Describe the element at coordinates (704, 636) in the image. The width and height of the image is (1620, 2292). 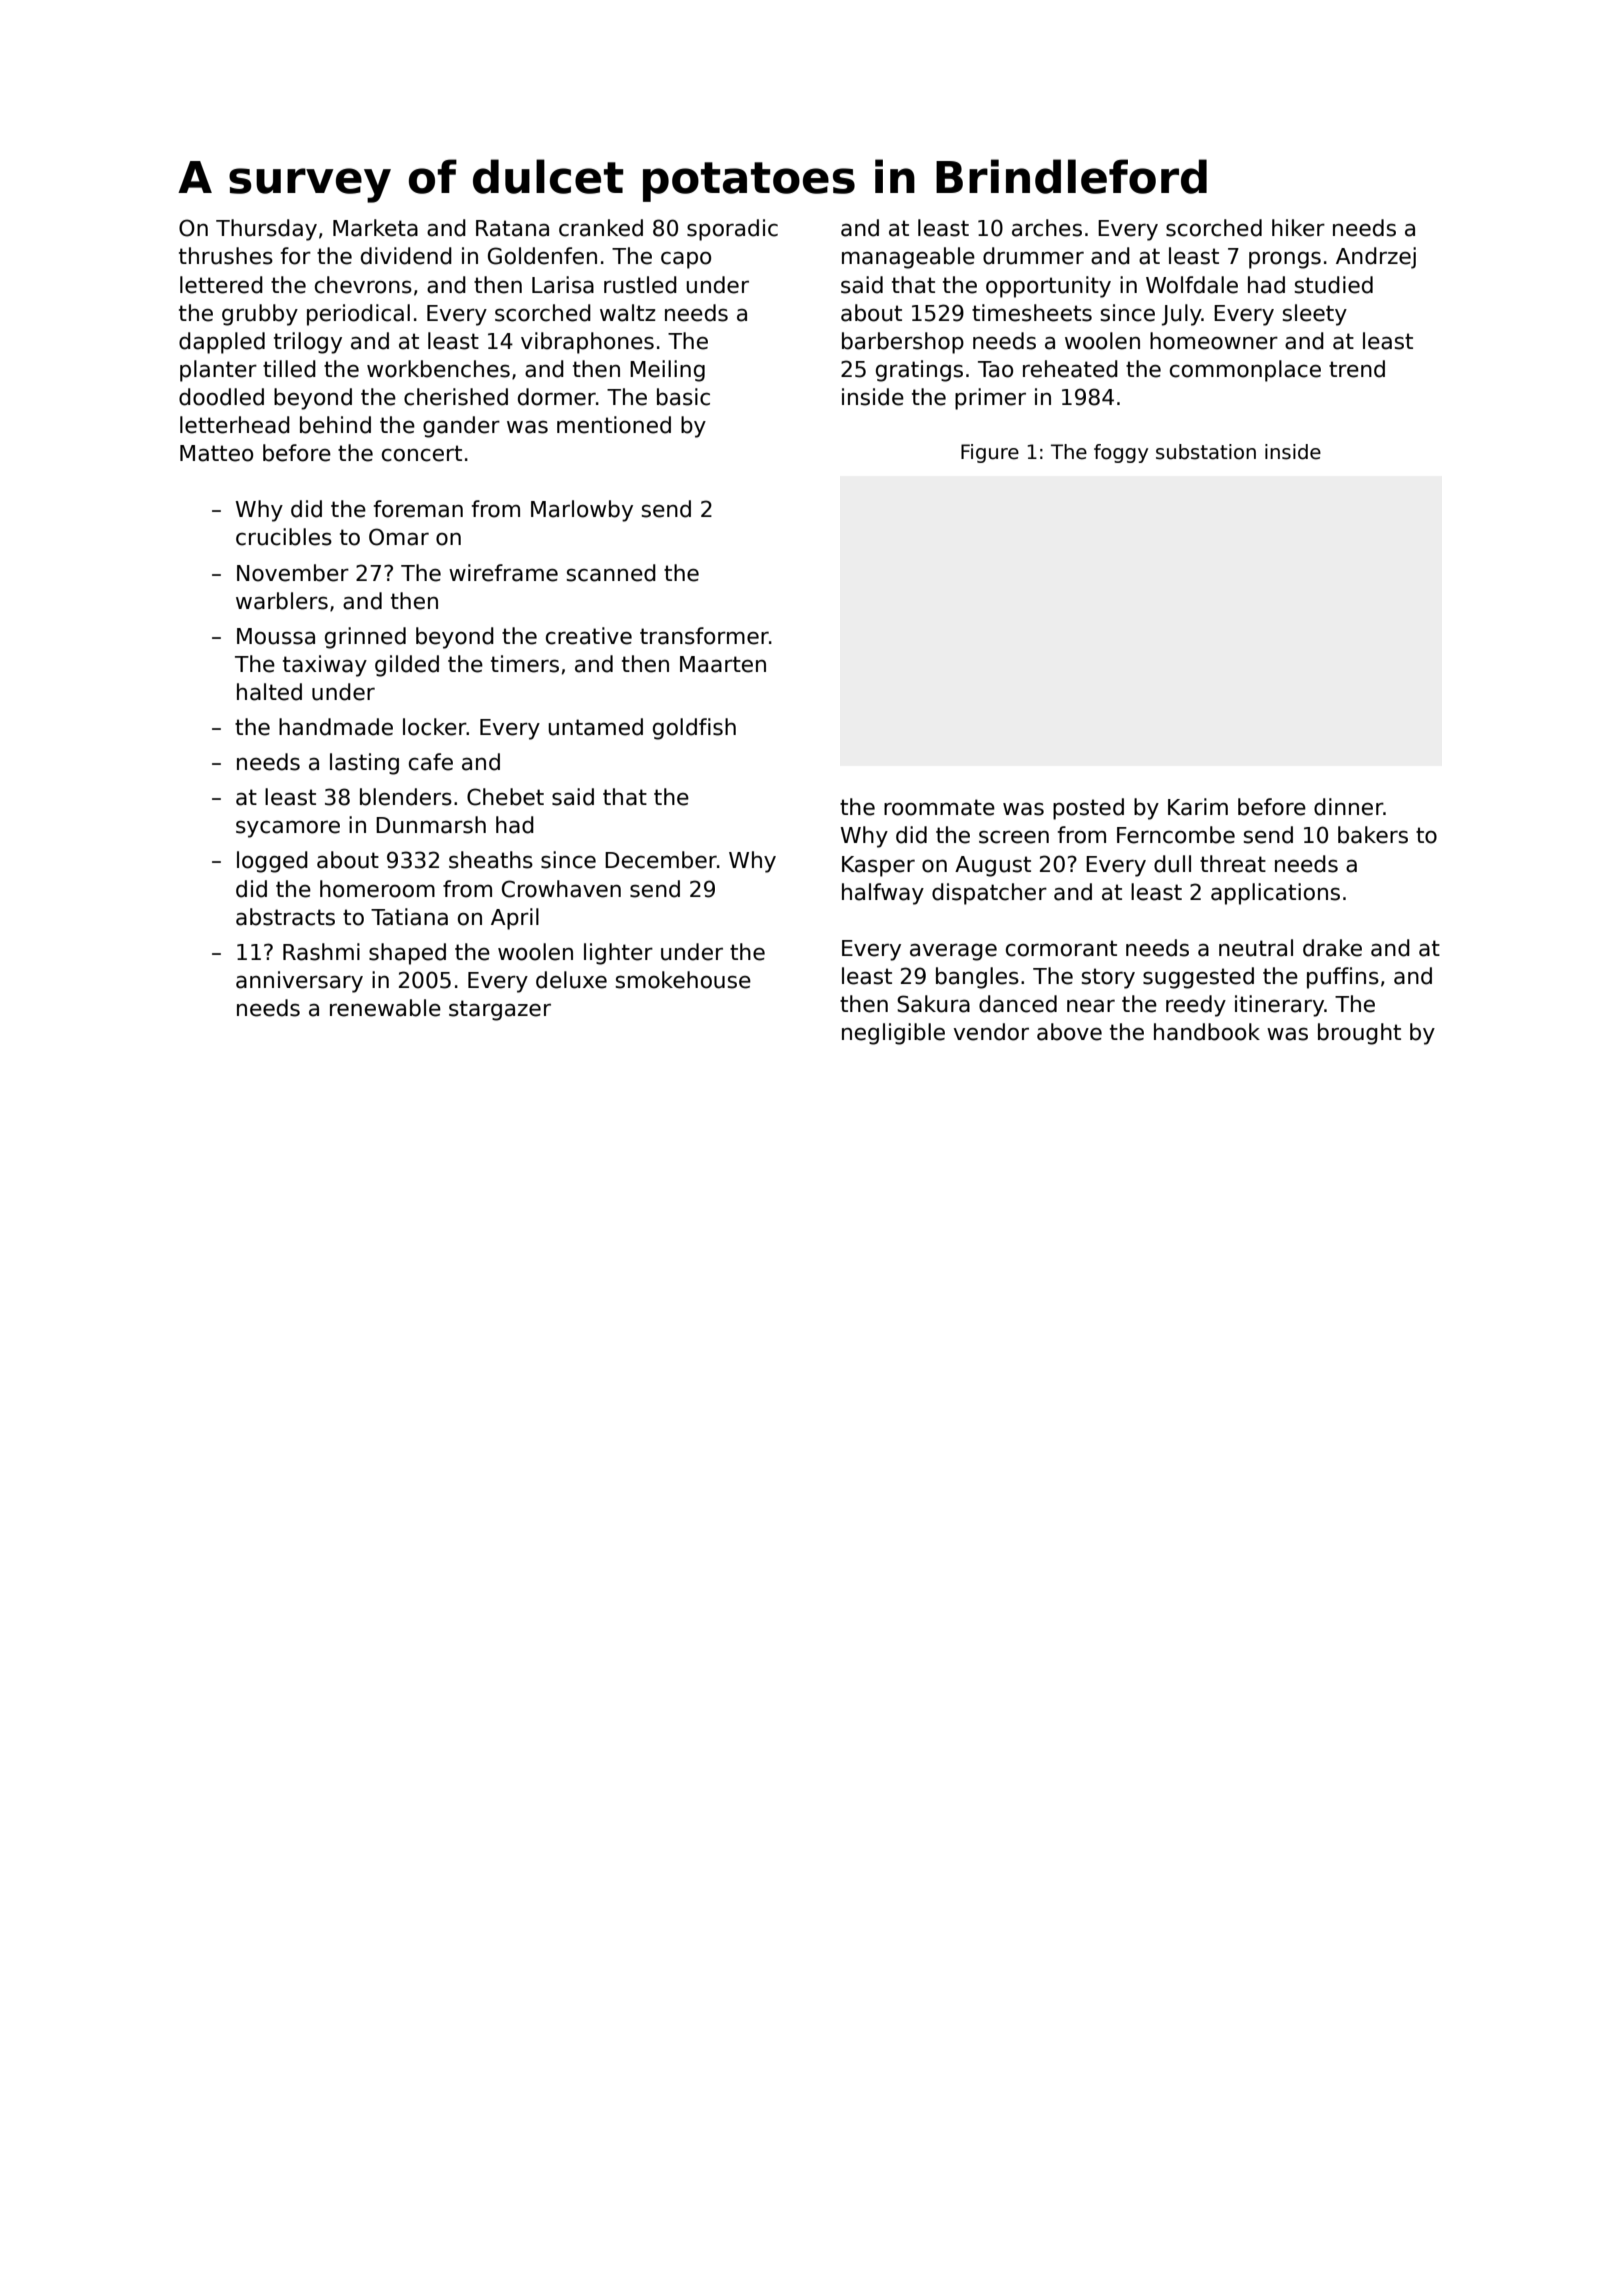
I see `transformer` at that location.
